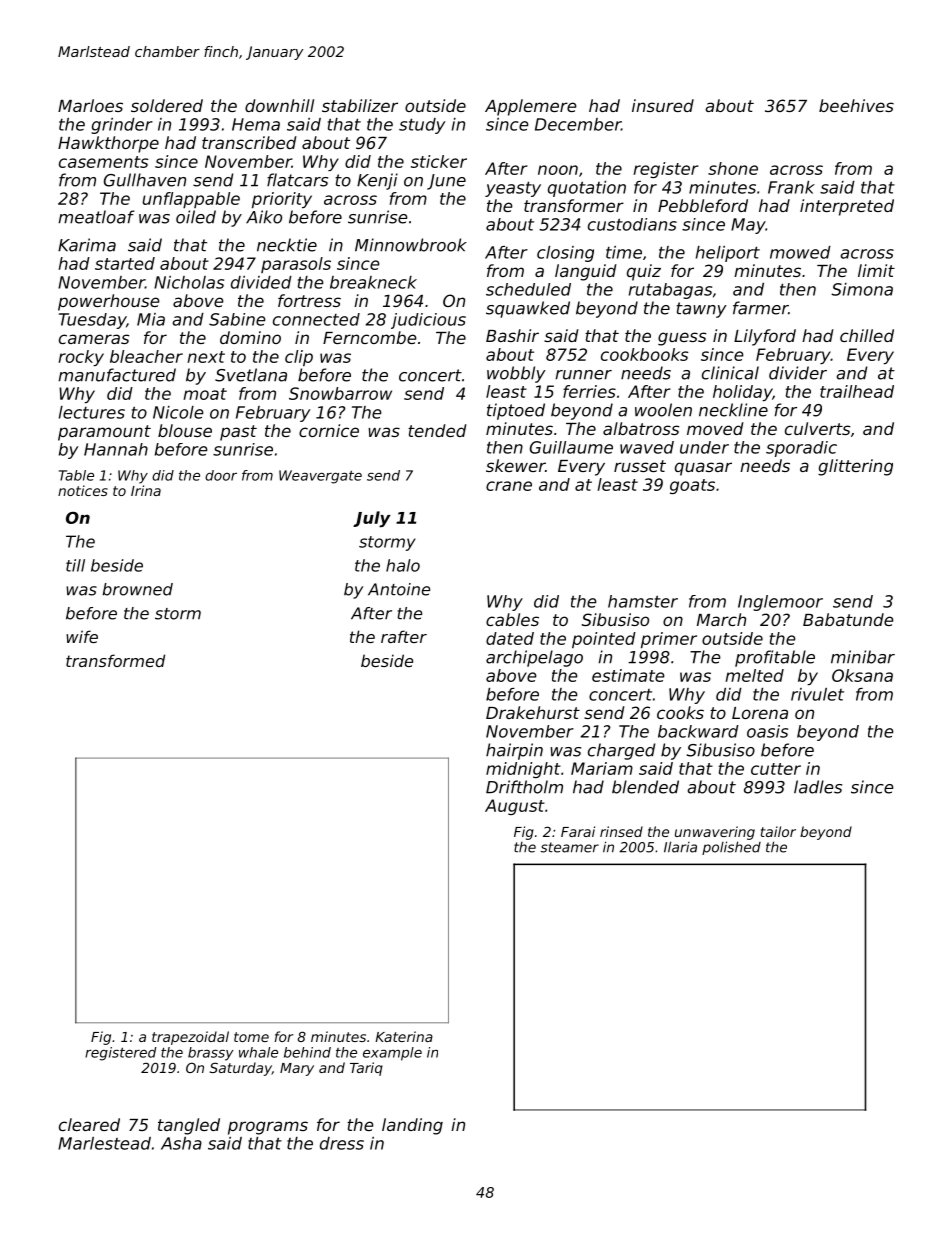  Describe the element at coordinates (412, 1126) in the image. I see `landing` at that location.
